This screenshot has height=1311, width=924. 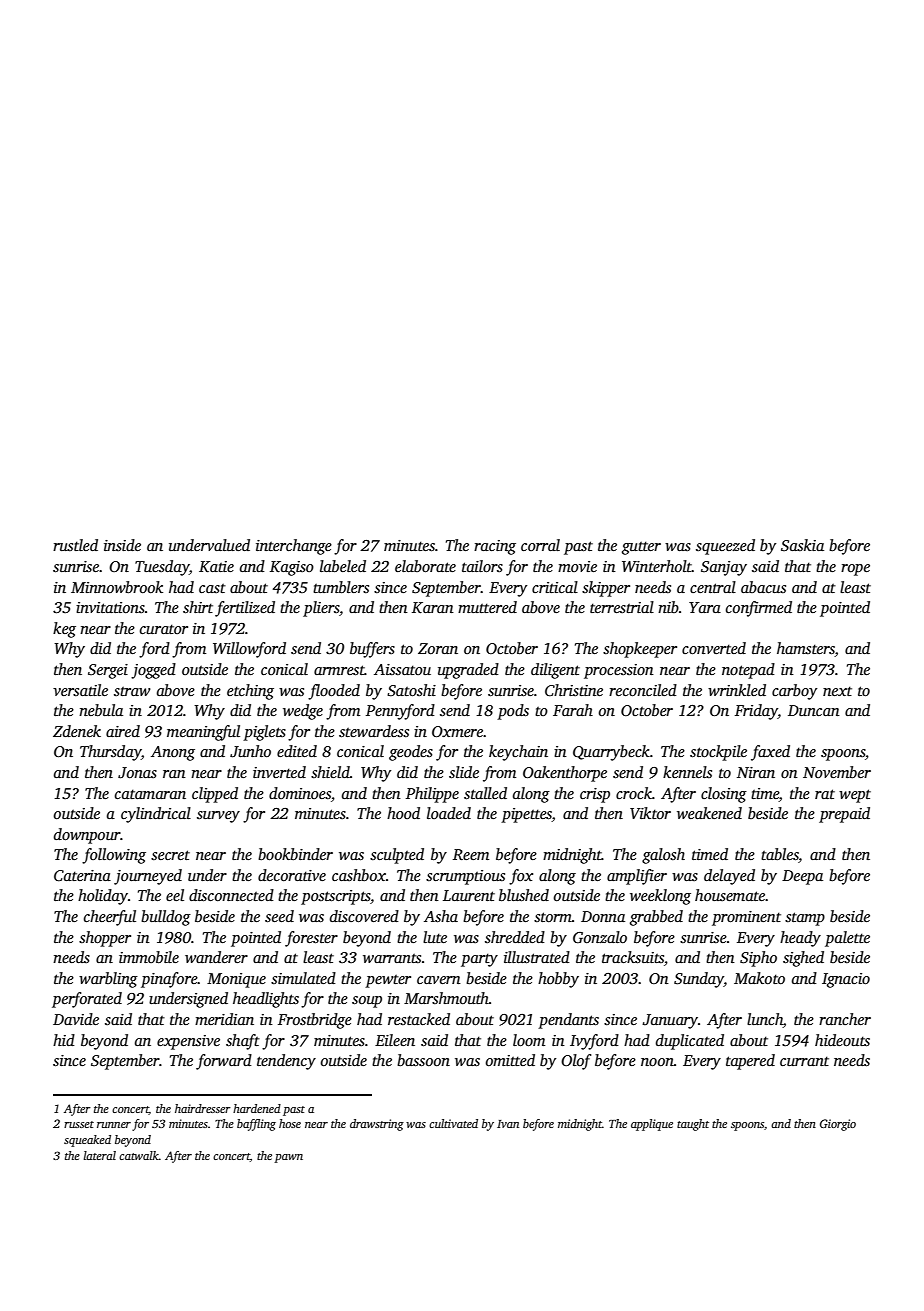 I want to click on pipettes, so click(x=526, y=815).
